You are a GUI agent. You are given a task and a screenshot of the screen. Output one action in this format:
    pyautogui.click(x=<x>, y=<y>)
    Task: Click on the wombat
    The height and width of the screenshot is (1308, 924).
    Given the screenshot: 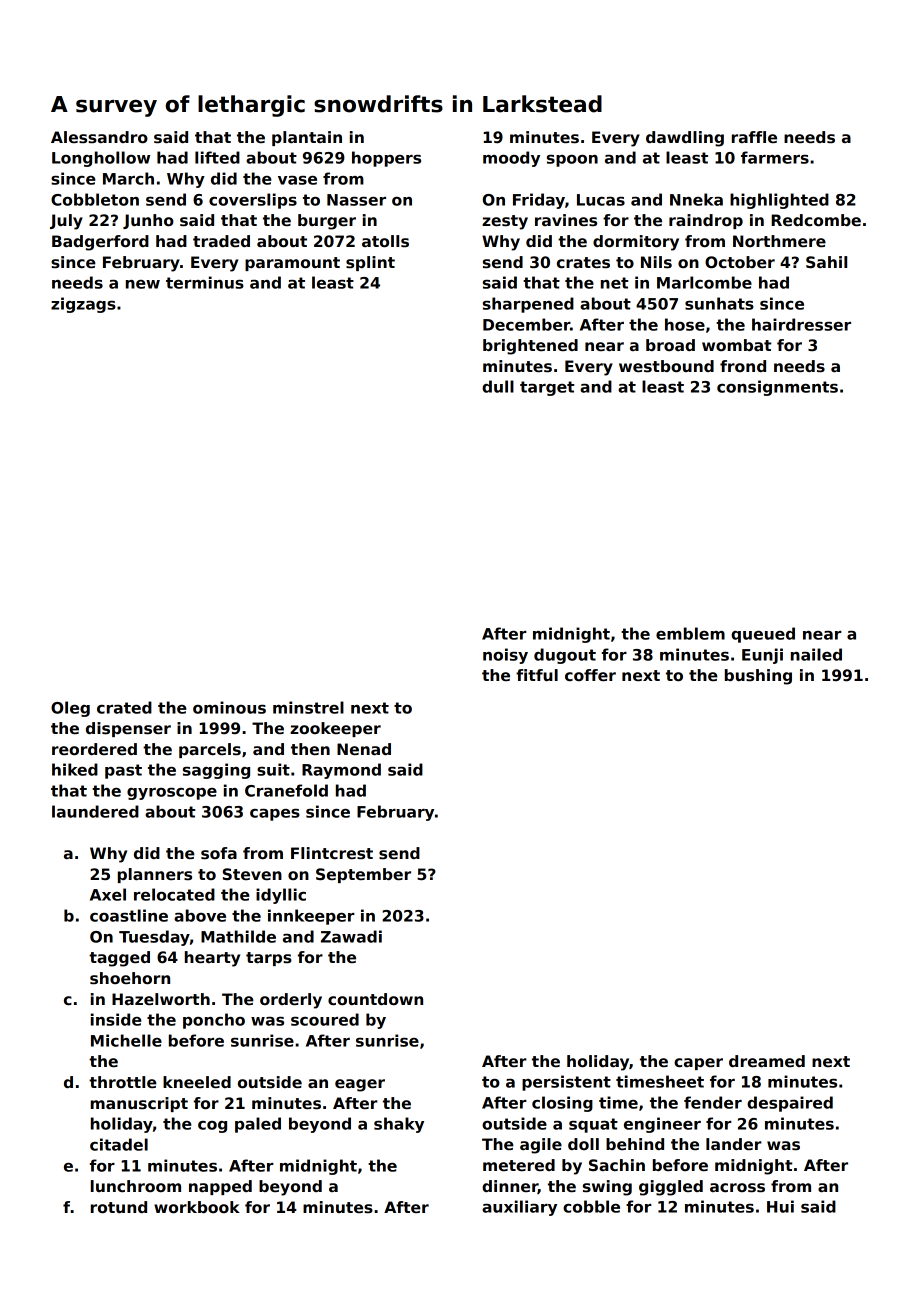 What is the action you would take?
    pyautogui.click(x=736, y=345)
